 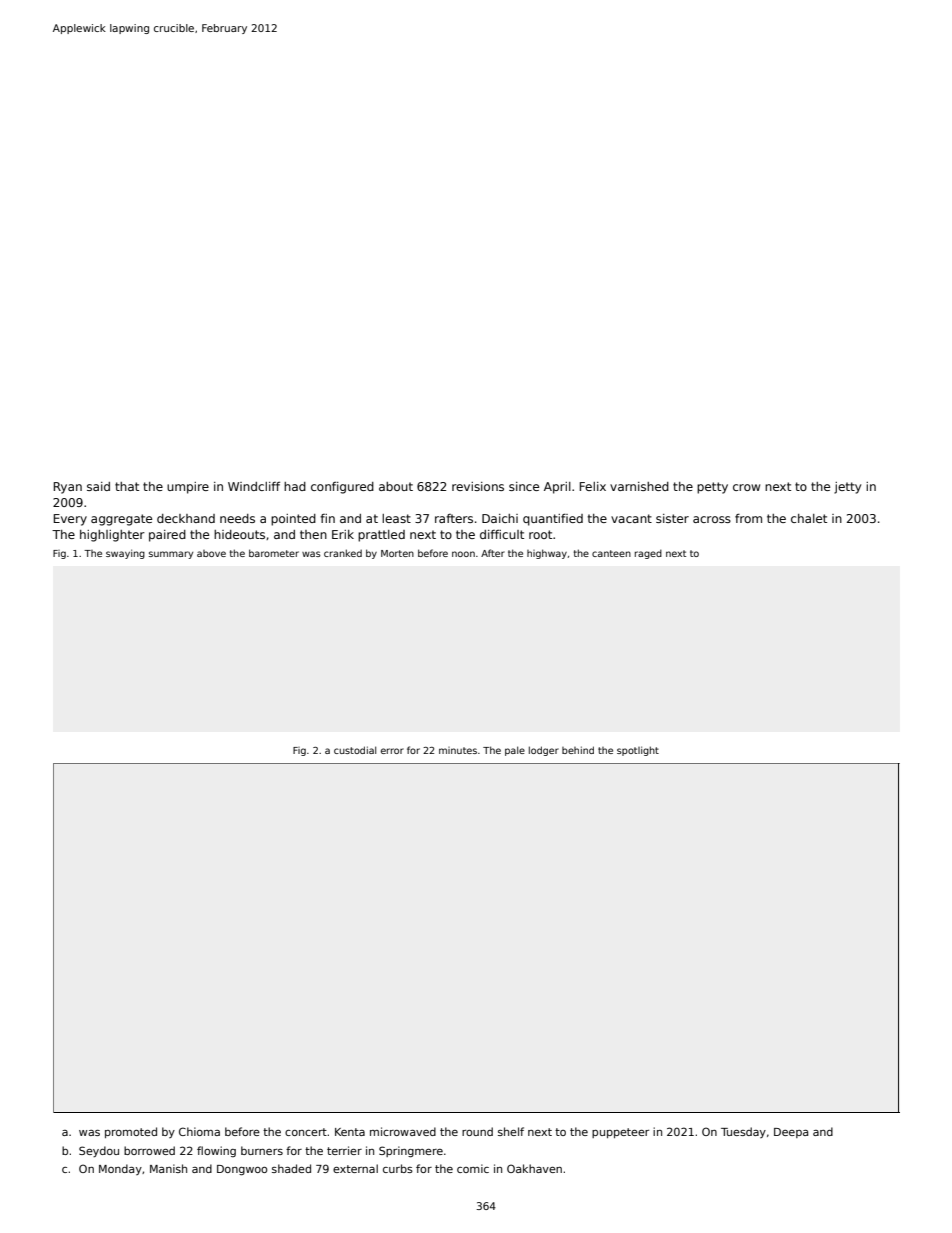 What do you see at coordinates (355, 750) in the page?
I see `custodial` at bounding box center [355, 750].
